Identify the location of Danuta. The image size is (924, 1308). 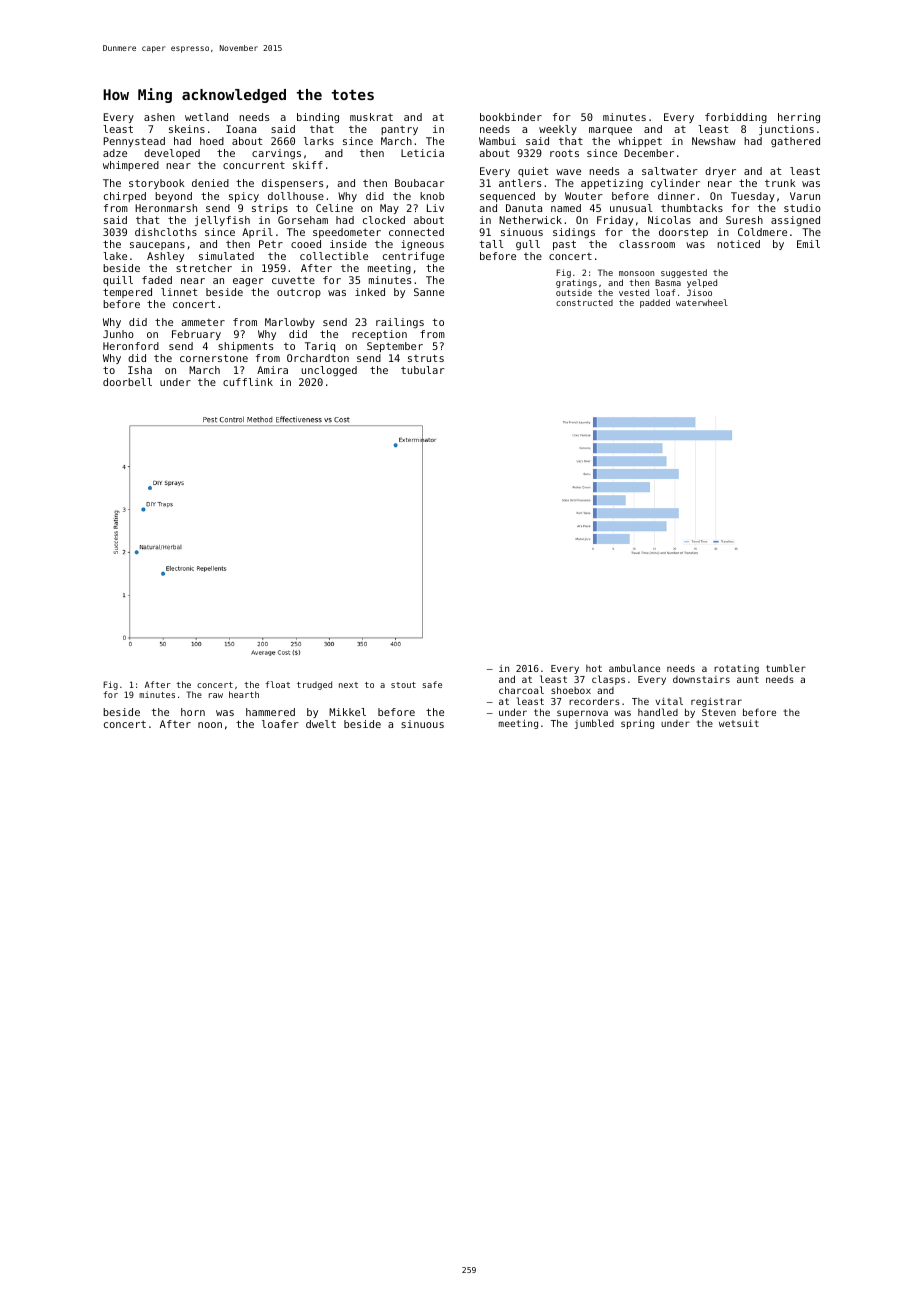
(524, 208).
